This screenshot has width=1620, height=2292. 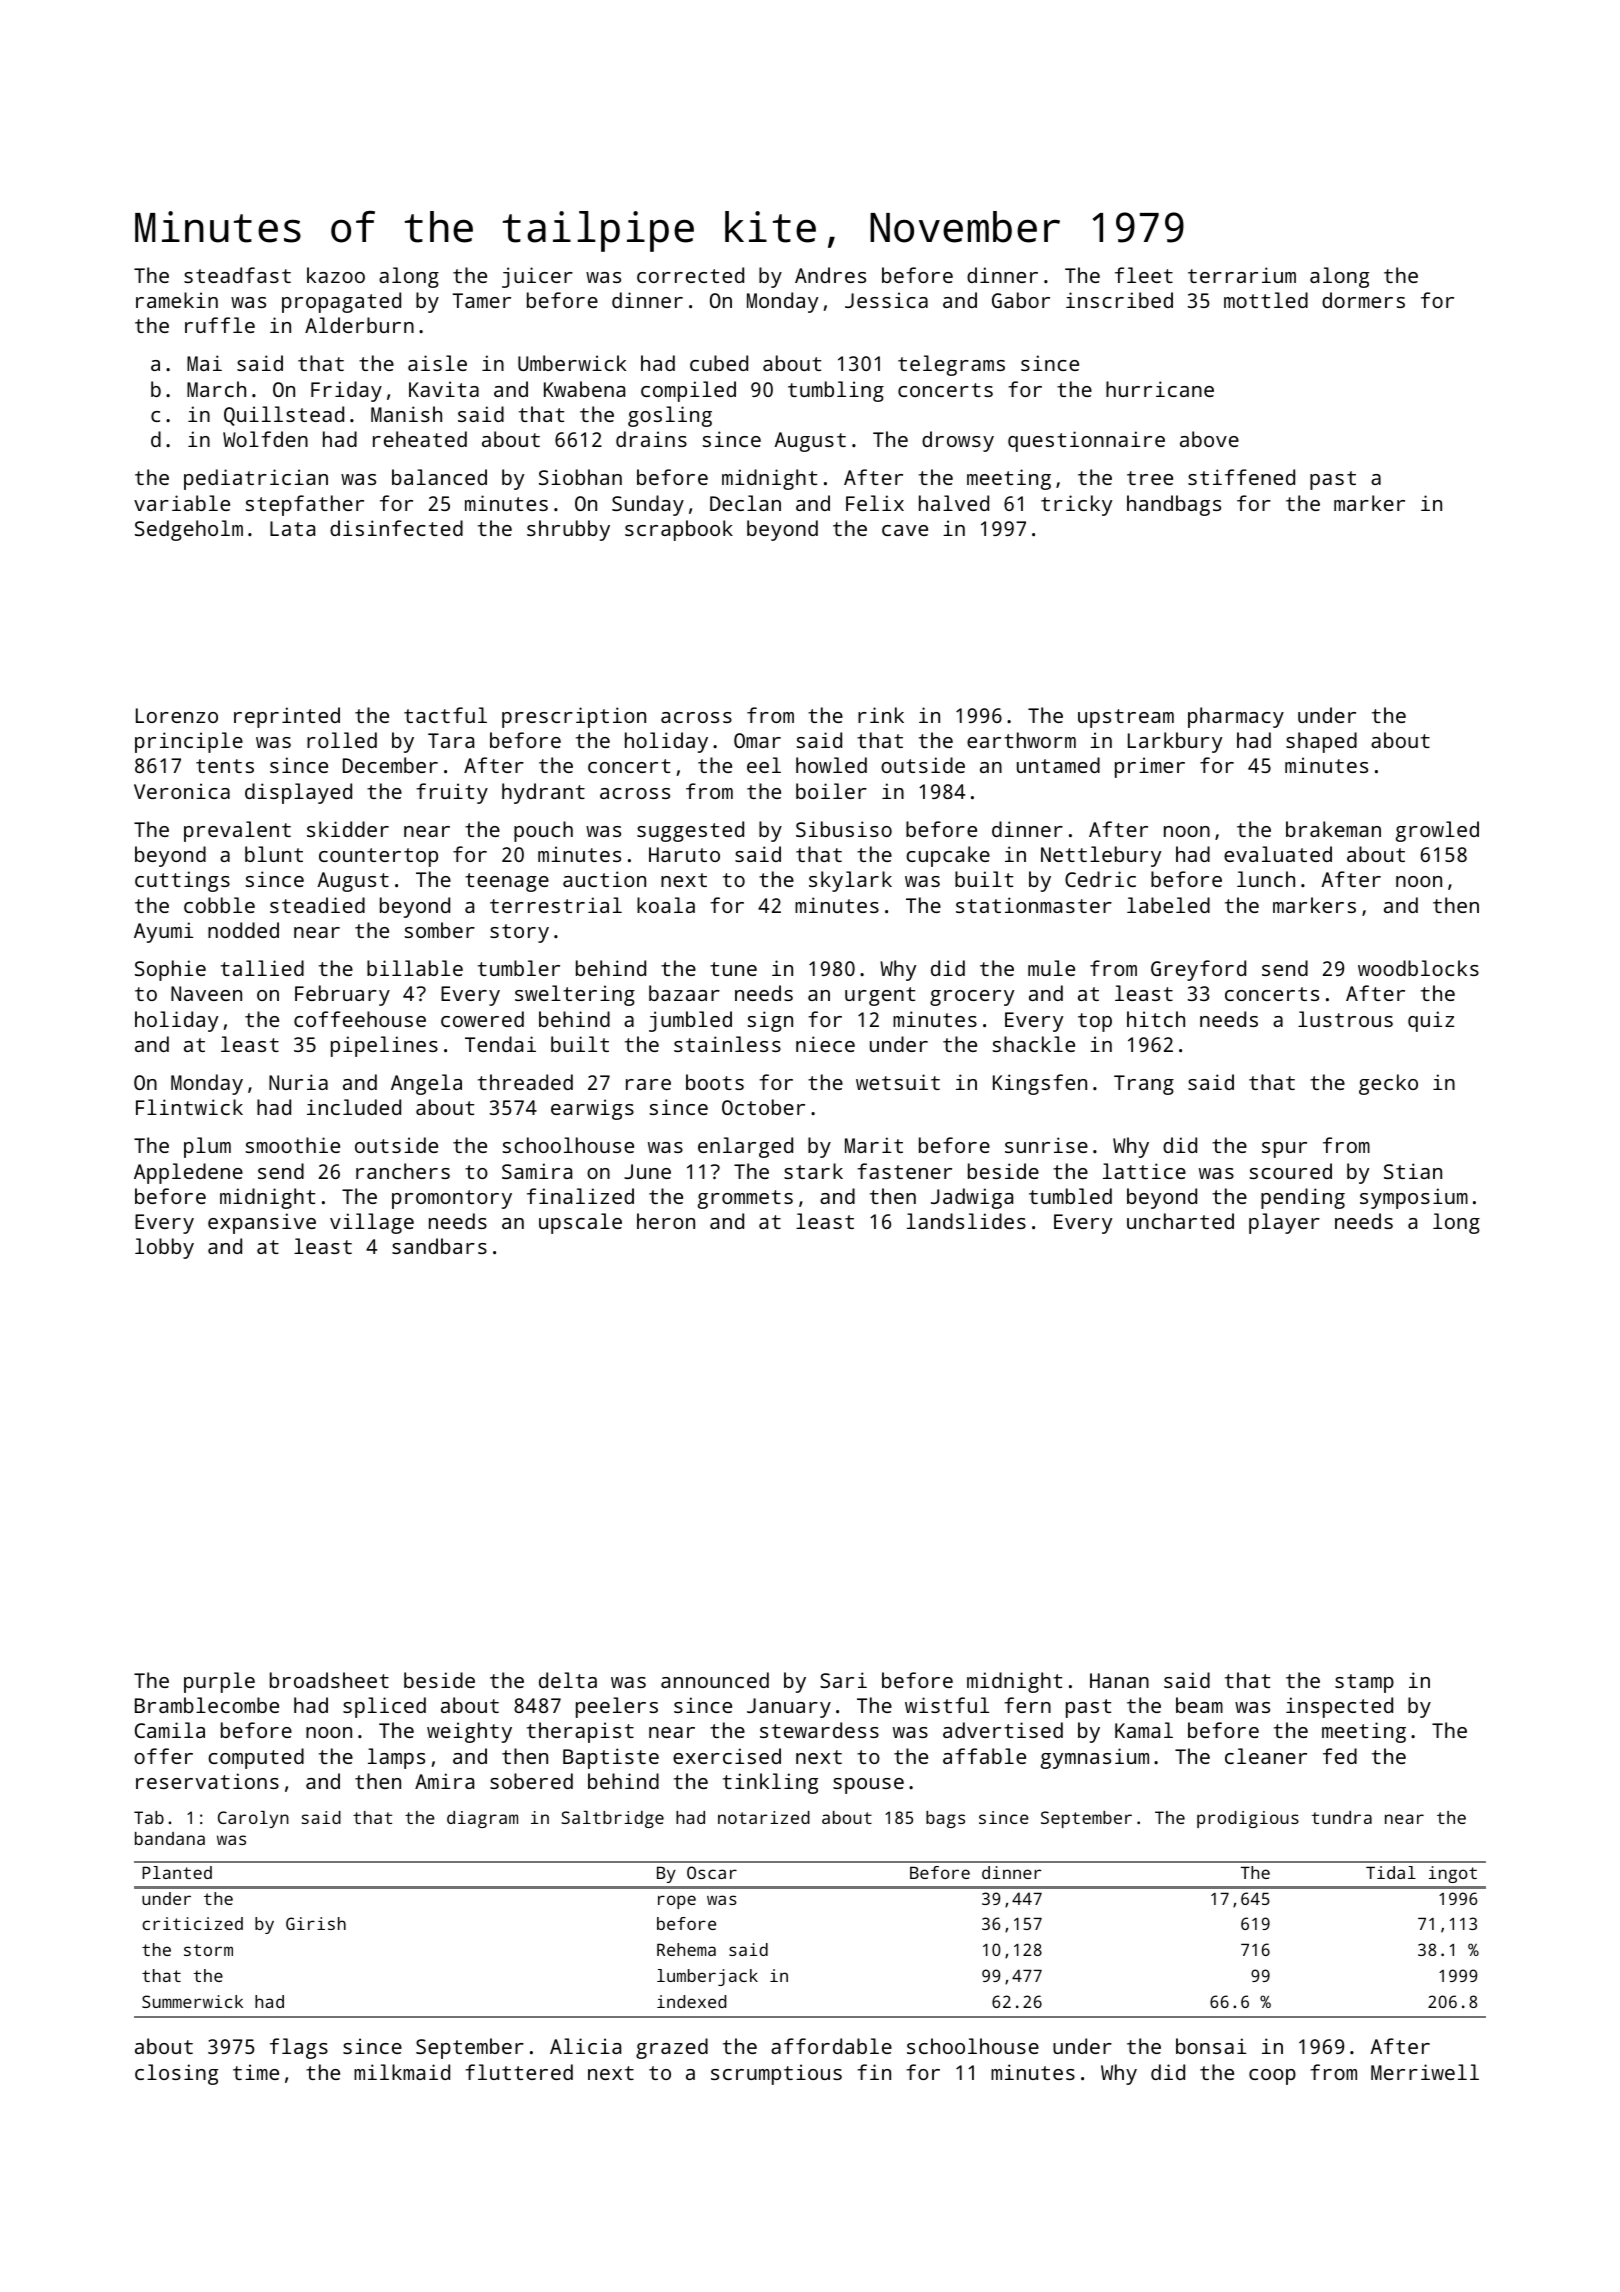 What do you see at coordinates (439, 1246) in the screenshot?
I see `sandbars` at bounding box center [439, 1246].
